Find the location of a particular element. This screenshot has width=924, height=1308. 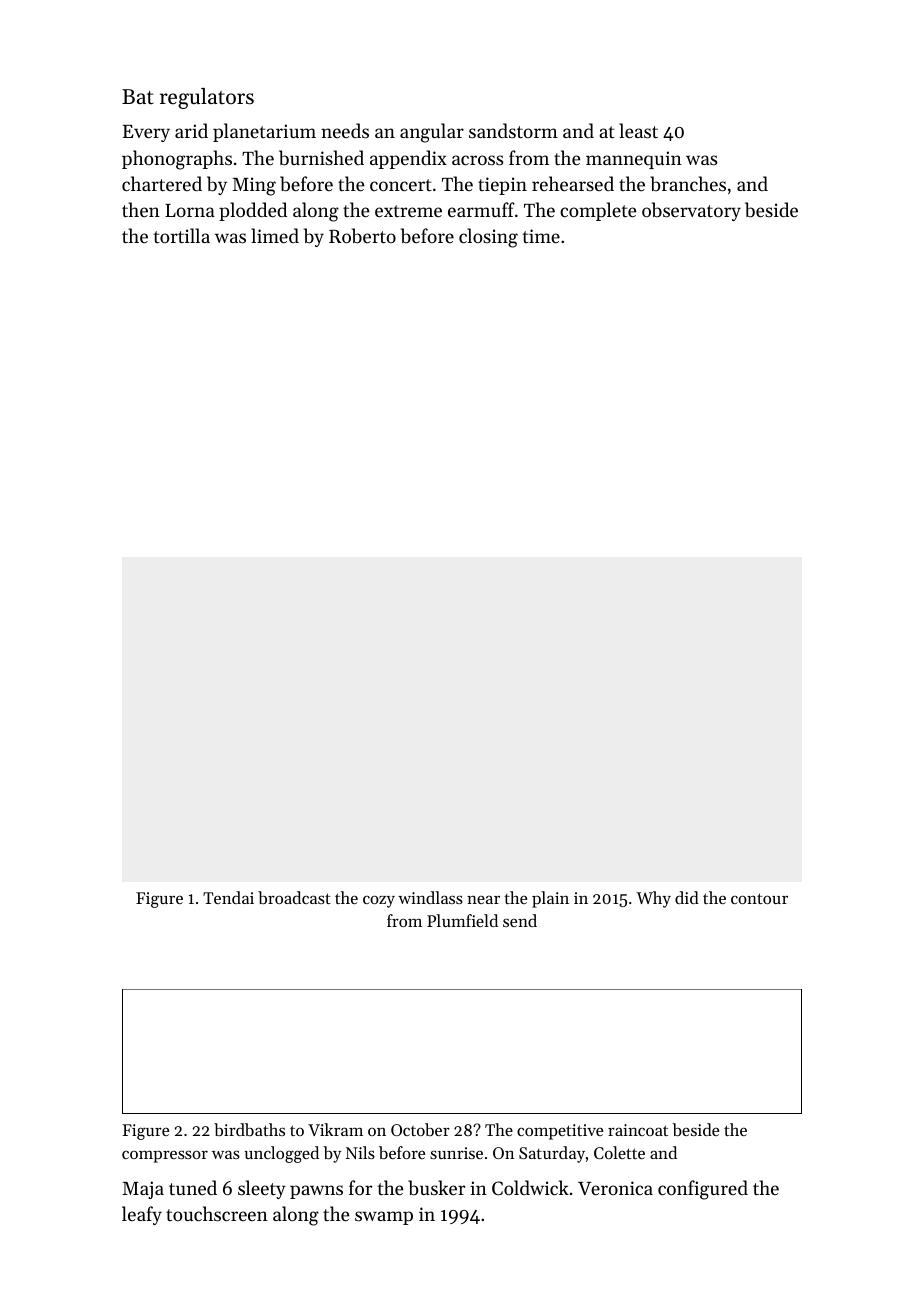

raincoat is located at coordinates (638, 1130).
